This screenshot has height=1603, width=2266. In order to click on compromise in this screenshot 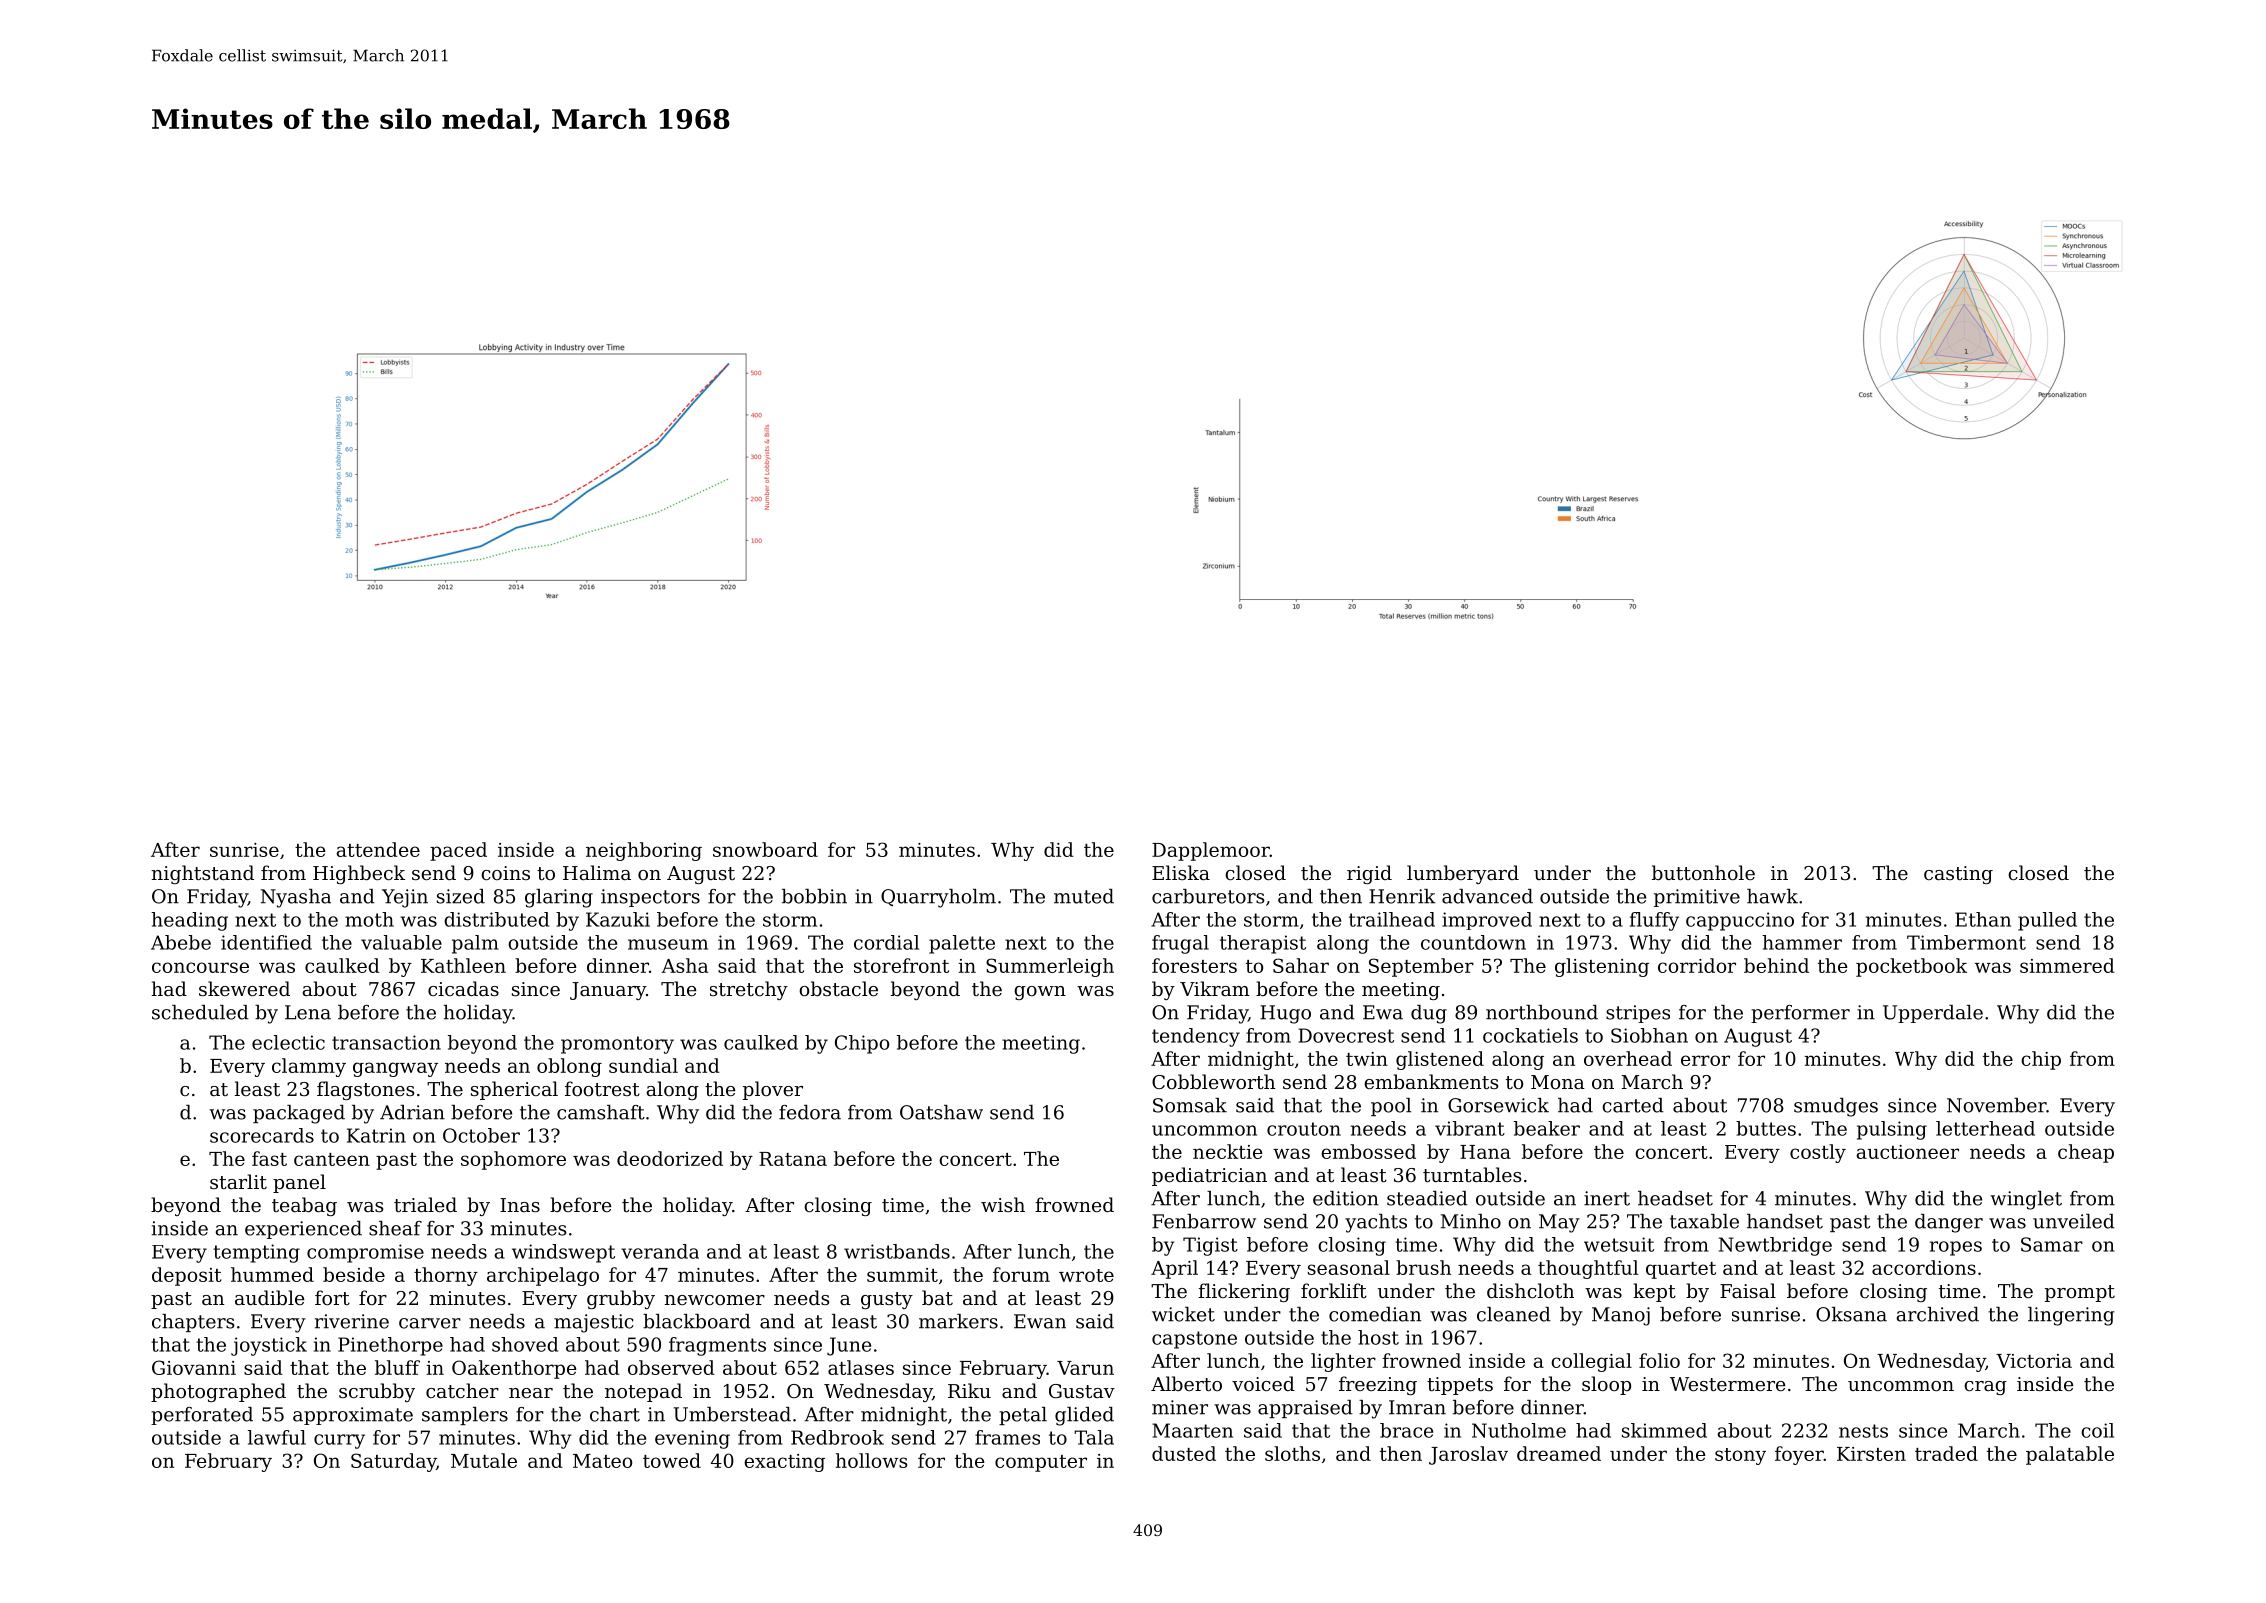, I will do `click(365, 1253)`.
